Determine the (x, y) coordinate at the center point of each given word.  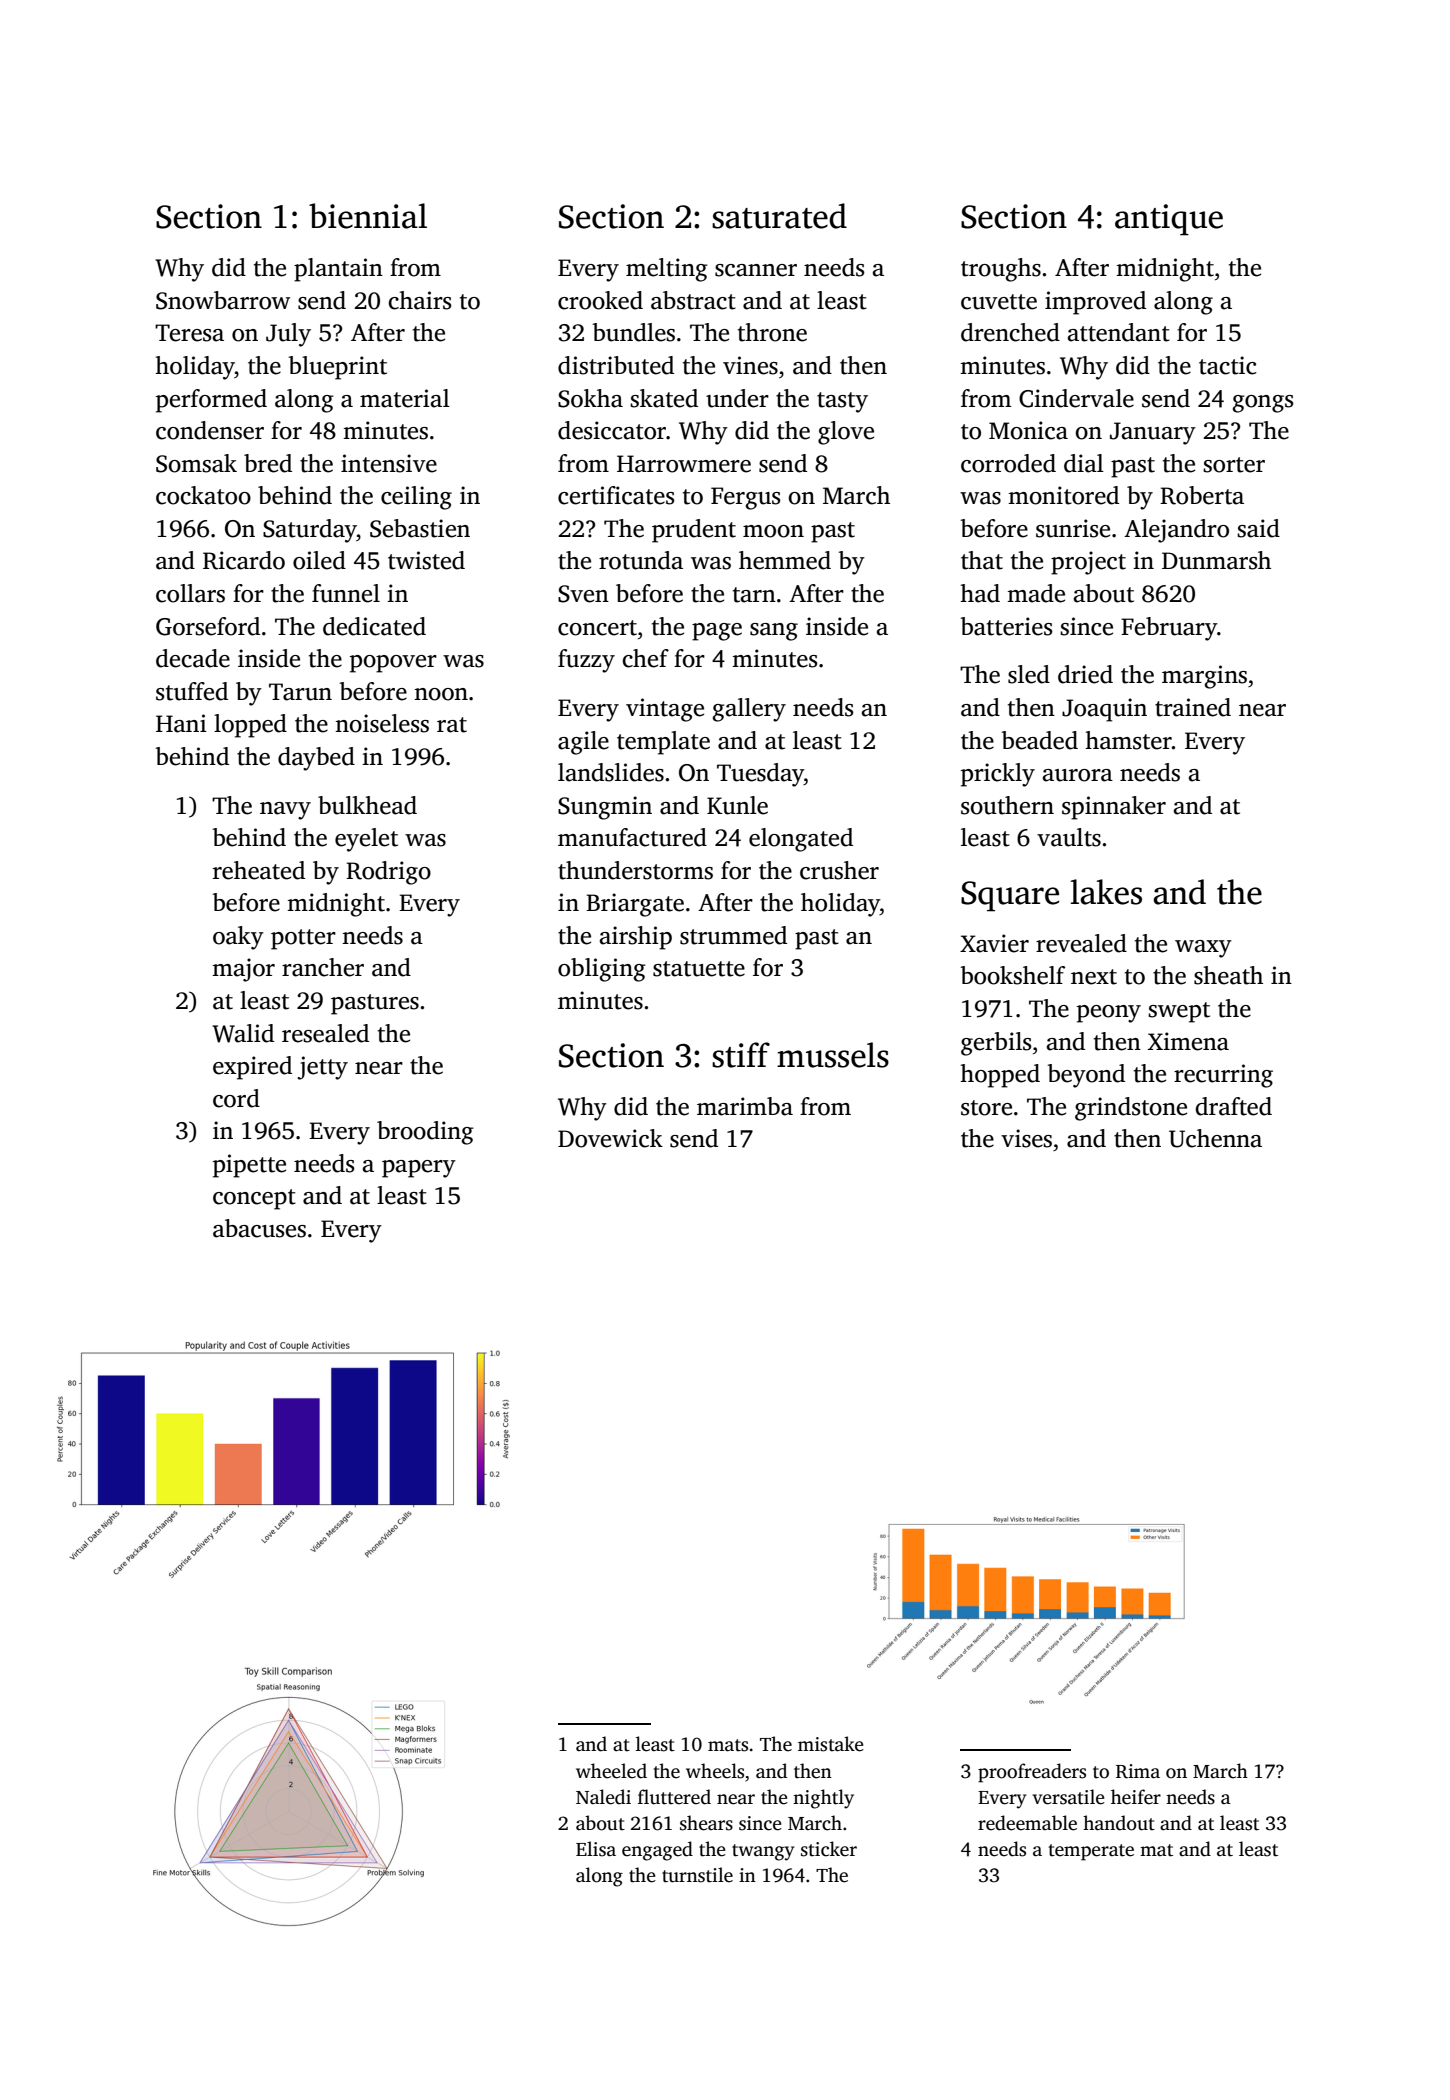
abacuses (259, 1228)
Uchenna (1215, 1138)
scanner (756, 270)
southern (1007, 805)
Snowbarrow (223, 300)
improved (1095, 303)
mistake (831, 1744)
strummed (733, 935)
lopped (250, 726)
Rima (1138, 1771)
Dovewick (610, 1138)
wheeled (611, 1771)
